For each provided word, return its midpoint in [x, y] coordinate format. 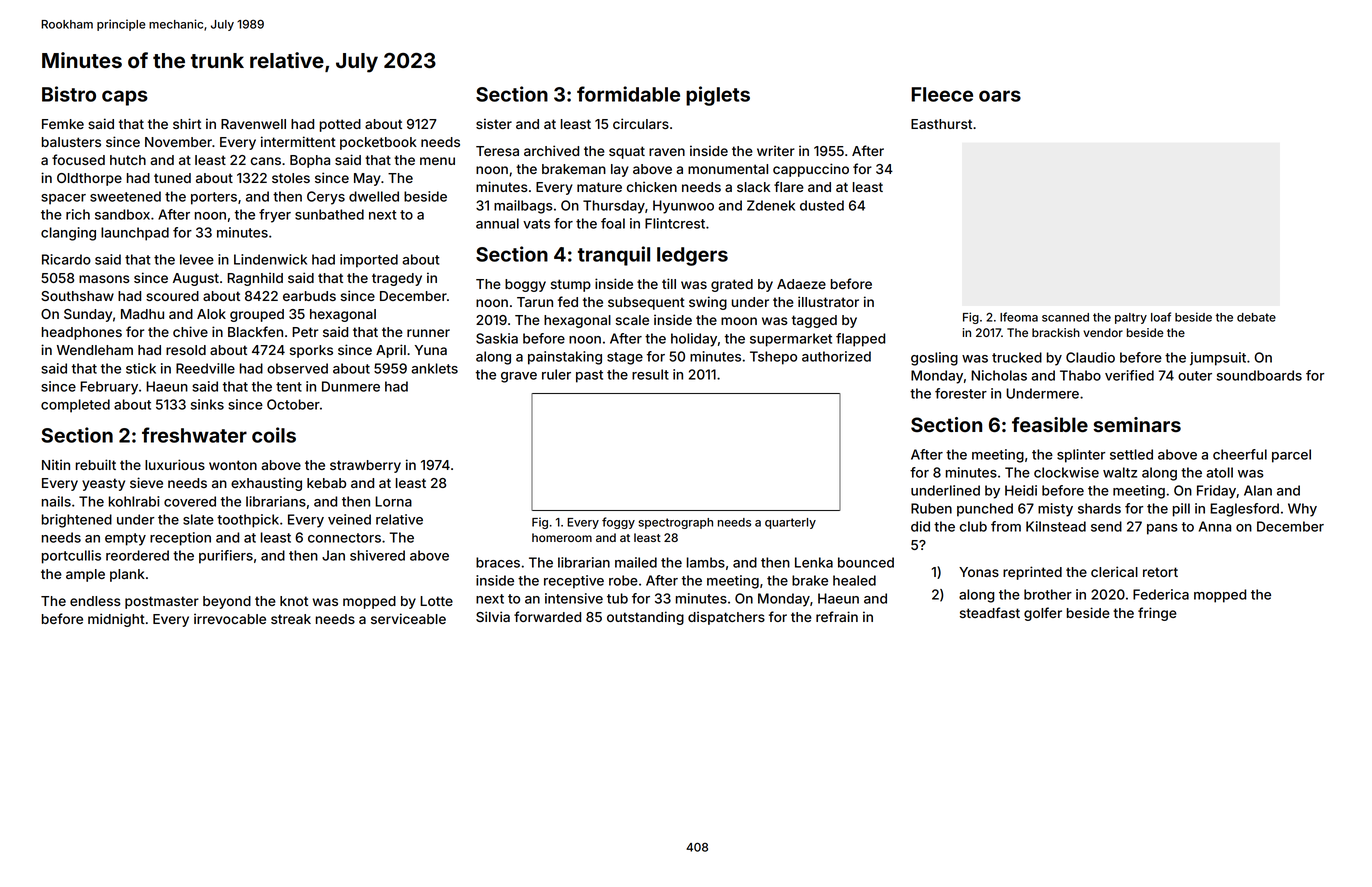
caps [125, 98]
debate [1256, 317]
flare [789, 186]
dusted [822, 205]
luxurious [175, 464]
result [650, 374]
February [109, 388]
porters [214, 198]
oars [1000, 96]
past [589, 376]
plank [127, 575]
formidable [628, 94]
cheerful [1240, 454]
